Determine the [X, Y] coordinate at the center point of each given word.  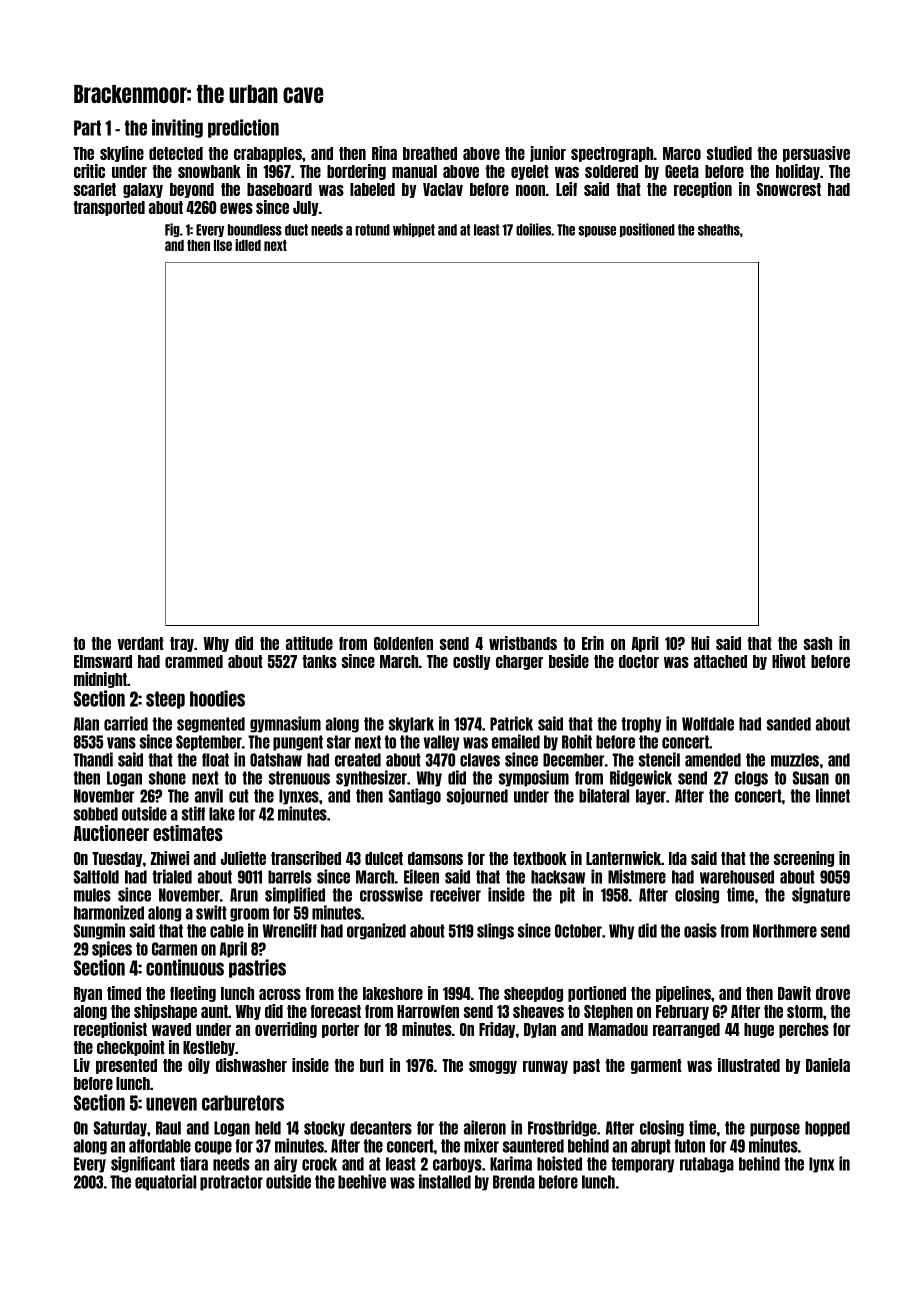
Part [87, 128]
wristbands [523, 643]
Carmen [174, 949]
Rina [384, 153]
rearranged [686, 1030]
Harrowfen [428, 1011]
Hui [700, 643]
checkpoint [131, 1048]
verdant [141, 643]
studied [729, 153]
